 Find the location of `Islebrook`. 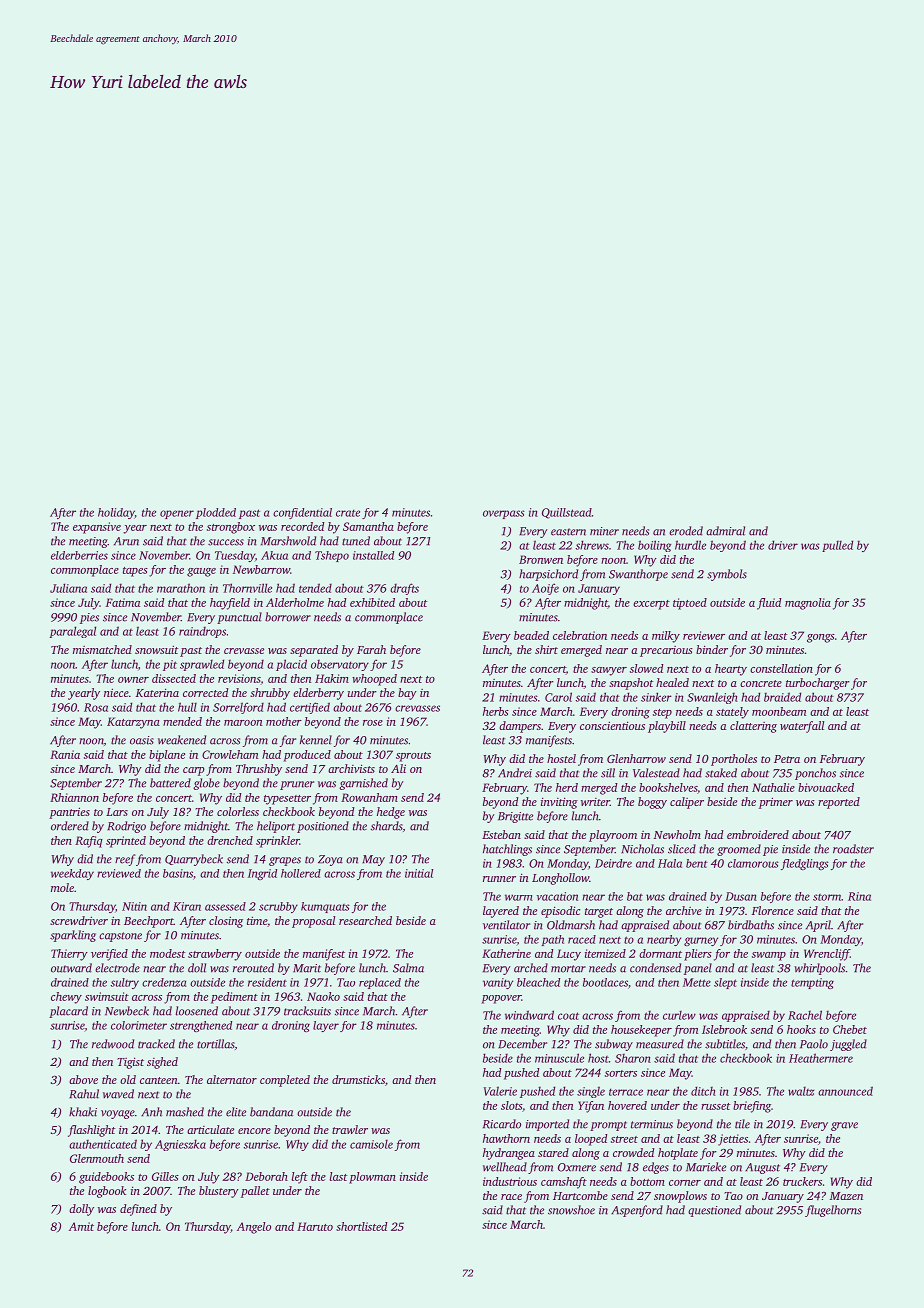

Islebrook is located at coordinates (724, 1029).
